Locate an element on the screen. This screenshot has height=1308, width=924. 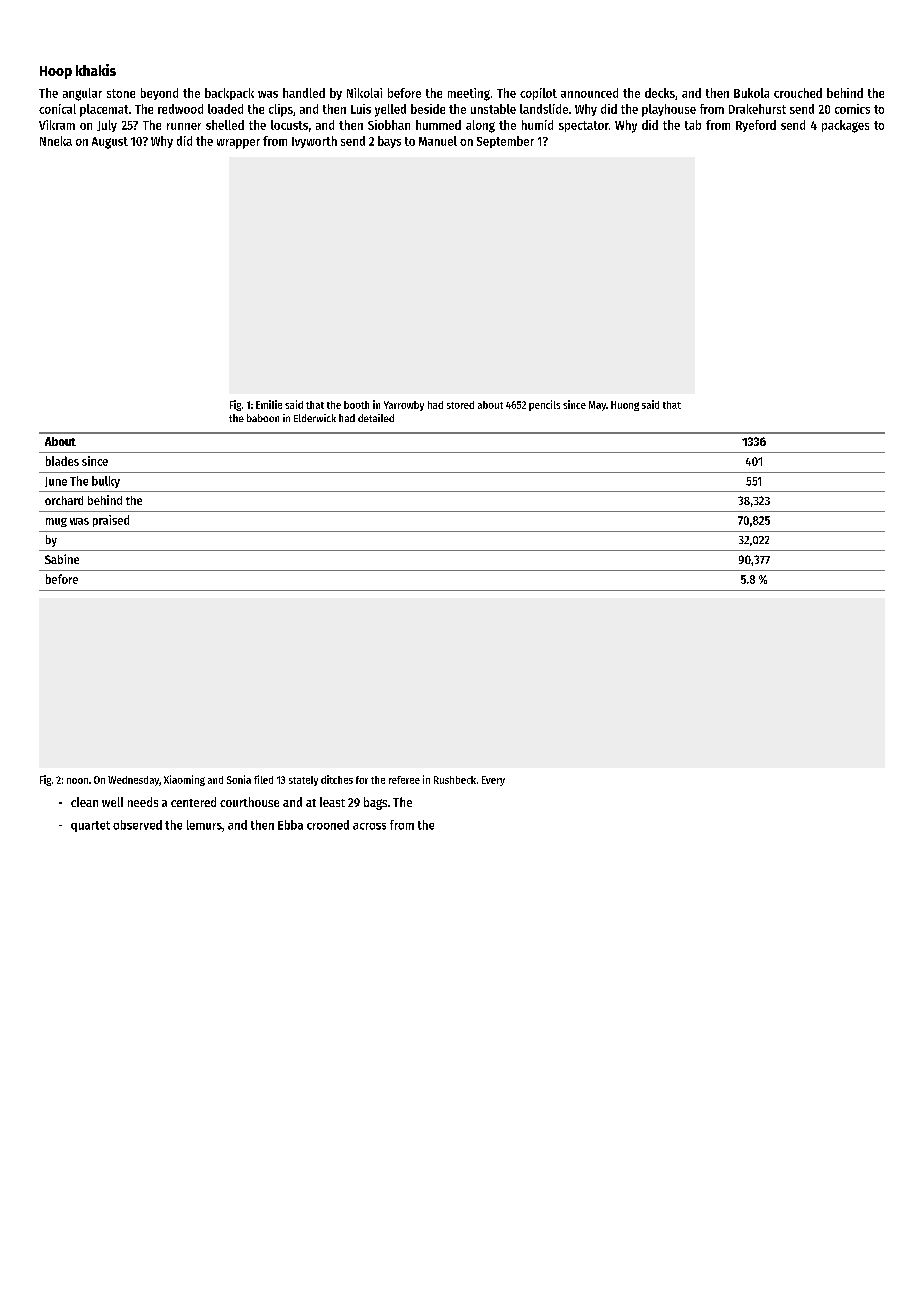
Huong is located at coordinates (625, 406).
